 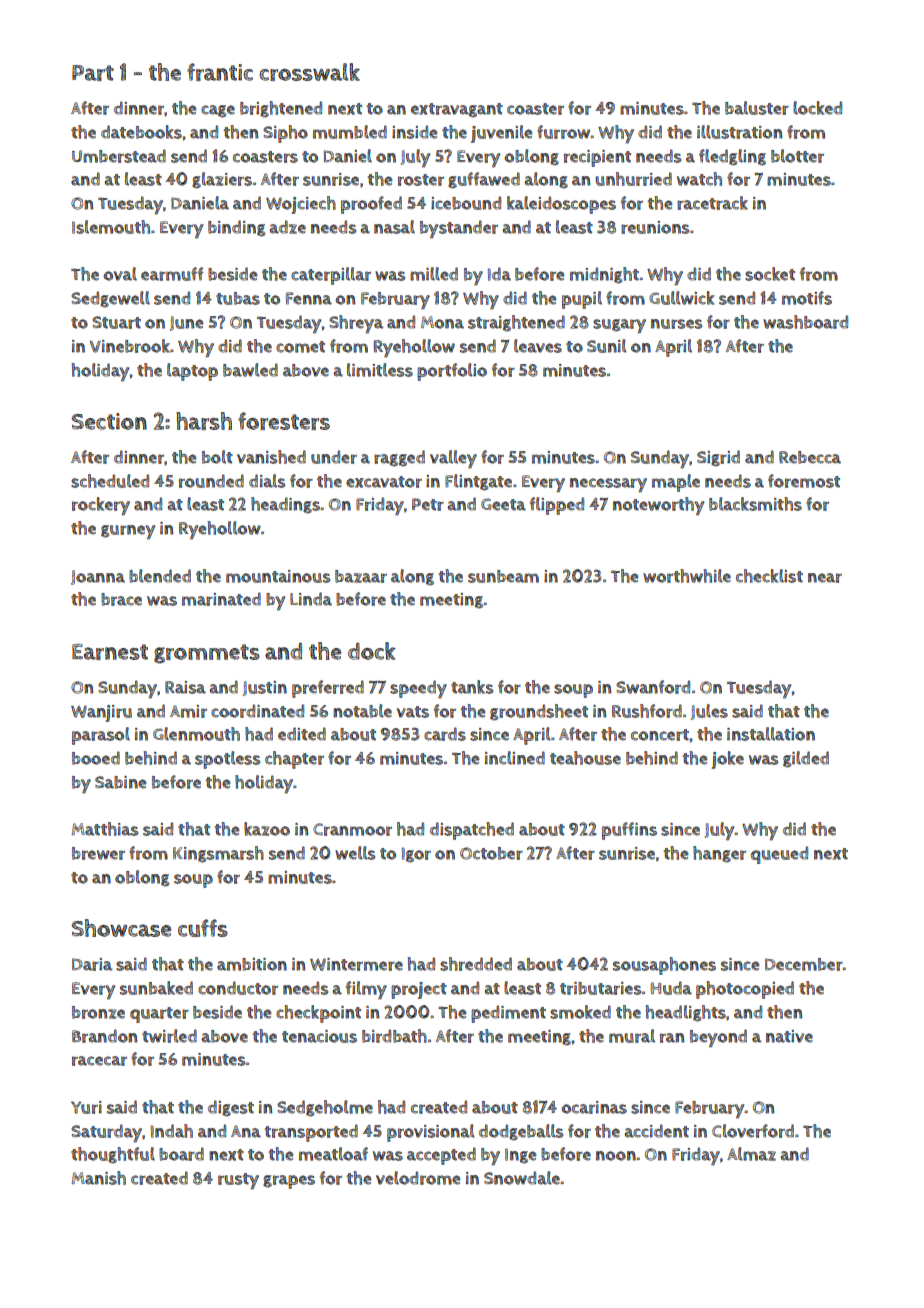 I want to click on Daria, so click(x=92, y=964).
